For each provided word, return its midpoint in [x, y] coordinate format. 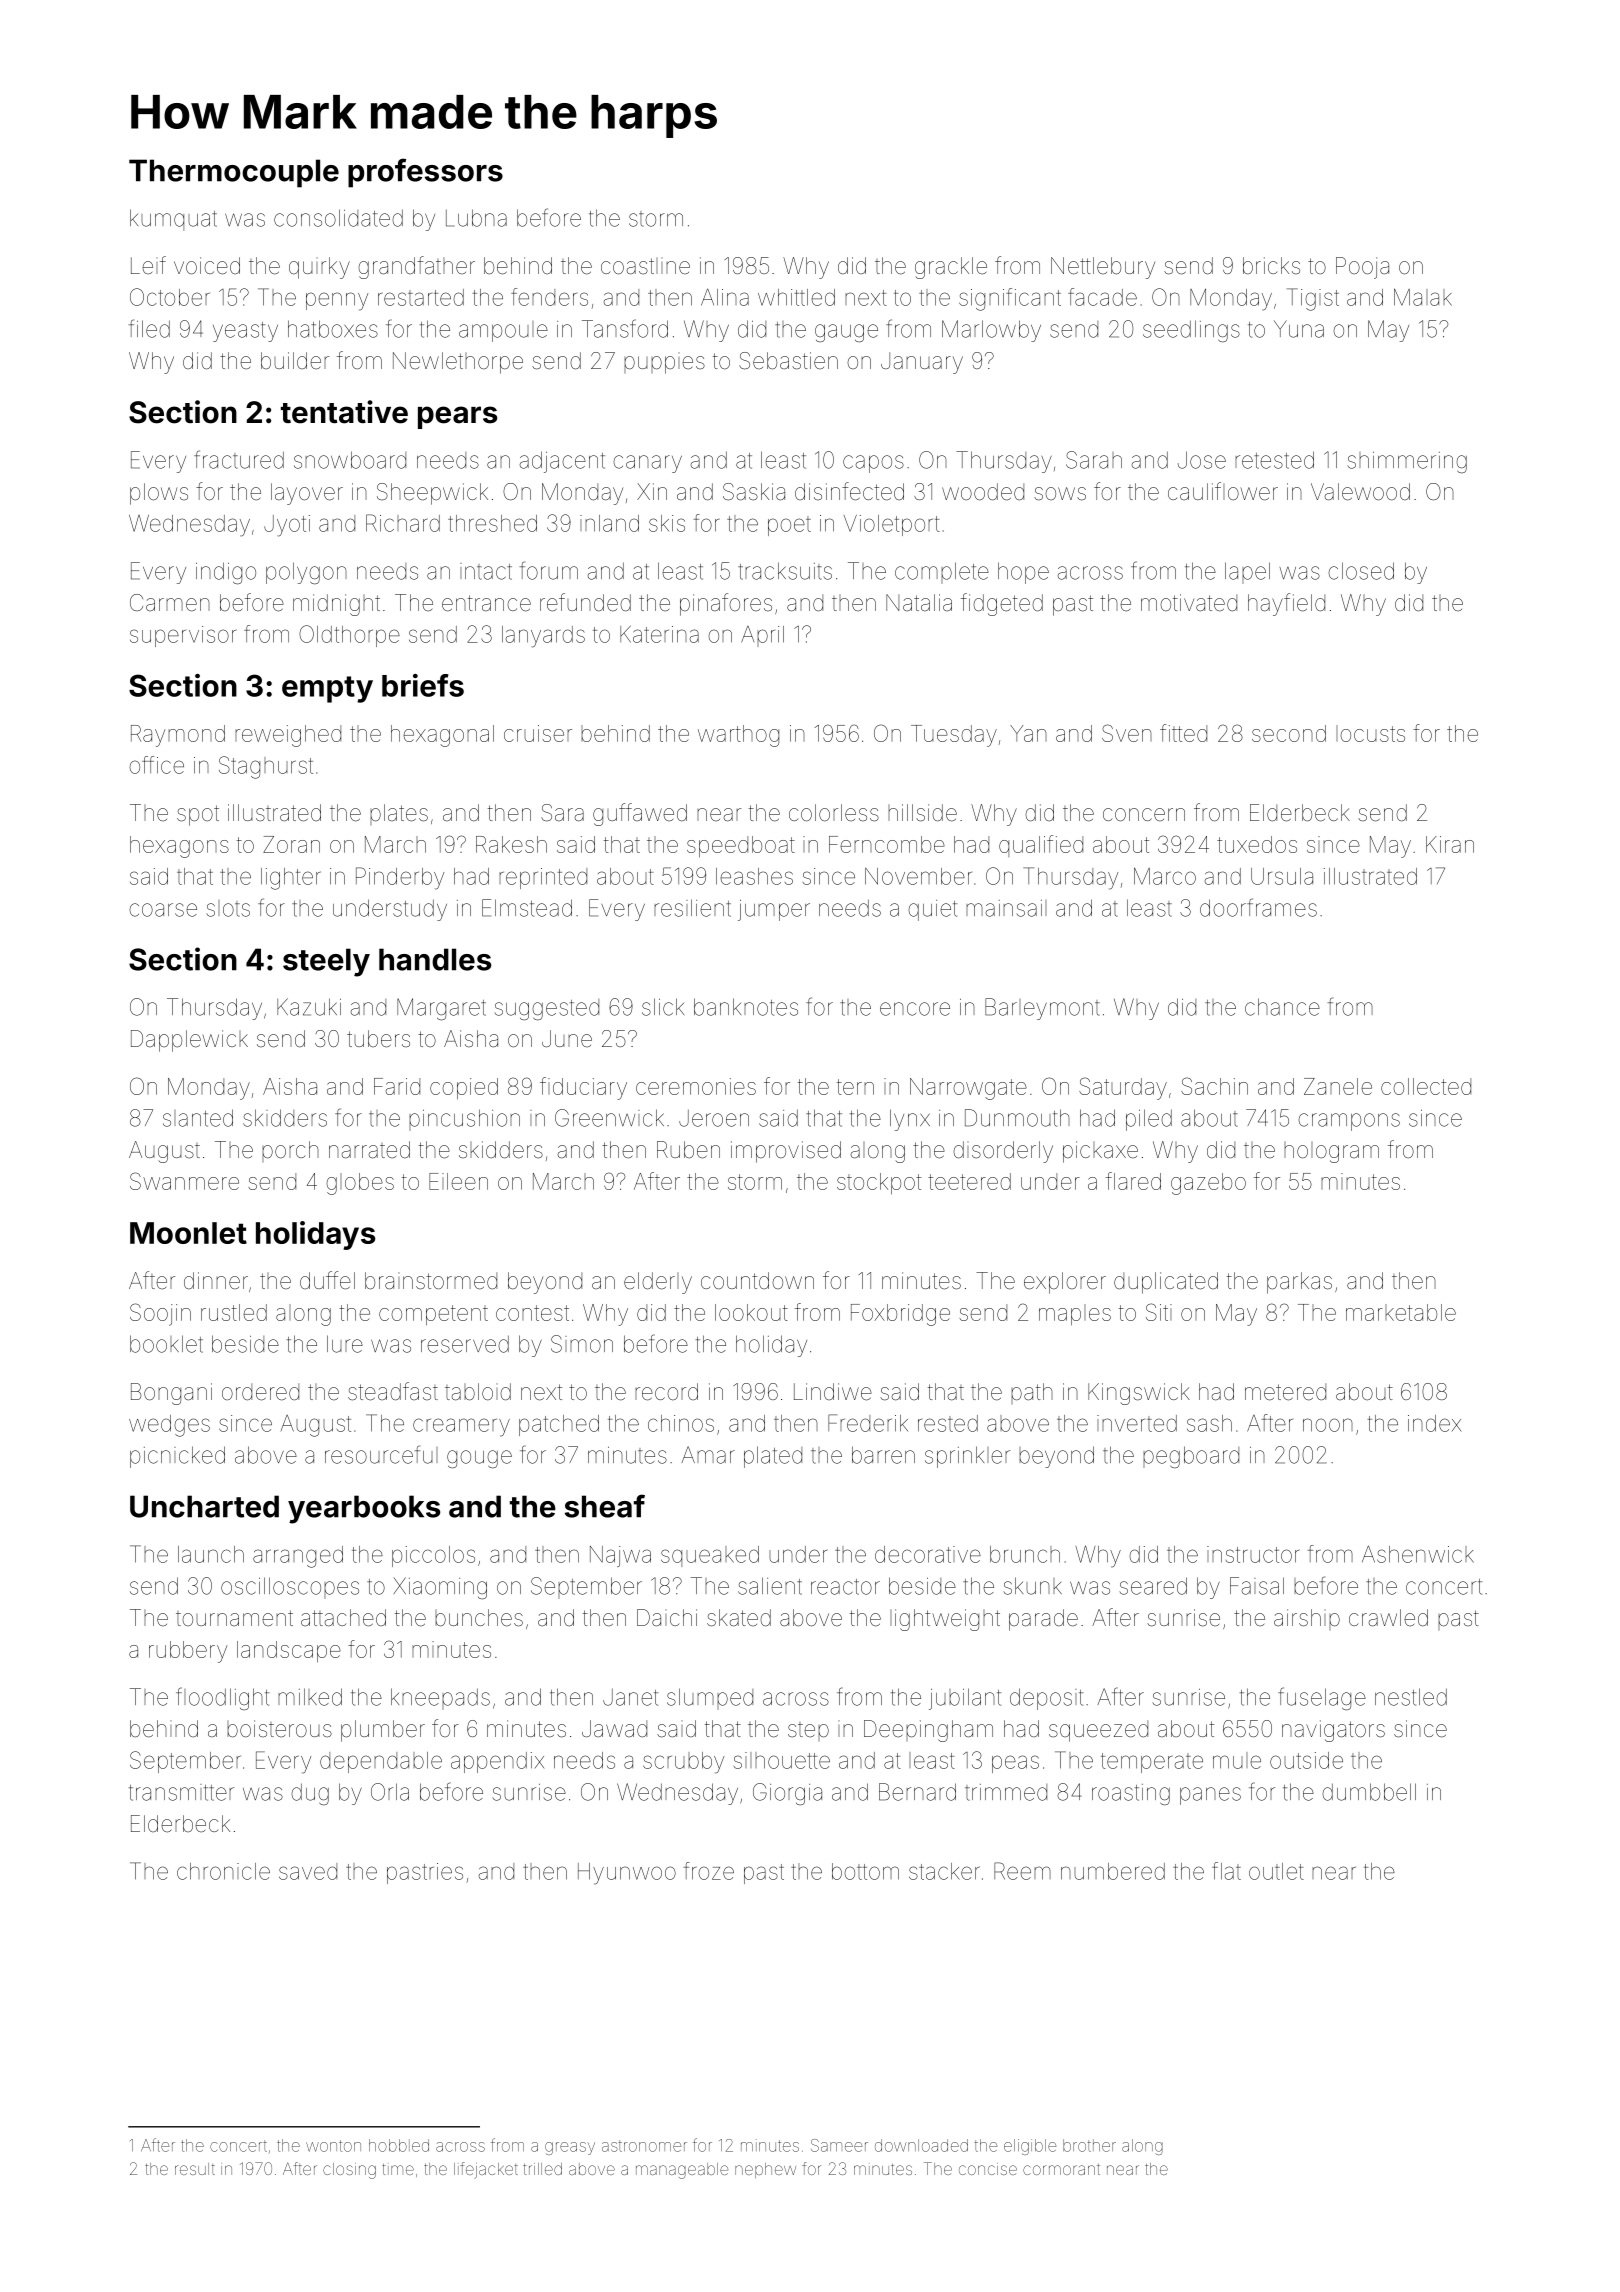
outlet [1276, 1871]
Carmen [170, 603]
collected [1426, 1086]
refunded [585, 602]
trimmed [1006, 1792]
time [398, 2169]
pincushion [464, 1120]
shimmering [1407, 462]
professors [425, 173]
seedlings [1191, 331]
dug [310, 1794]
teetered [969, 1181]
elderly [658, 1283]
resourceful [381, 1454]
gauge [846, 333]
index [1434, 1423]
